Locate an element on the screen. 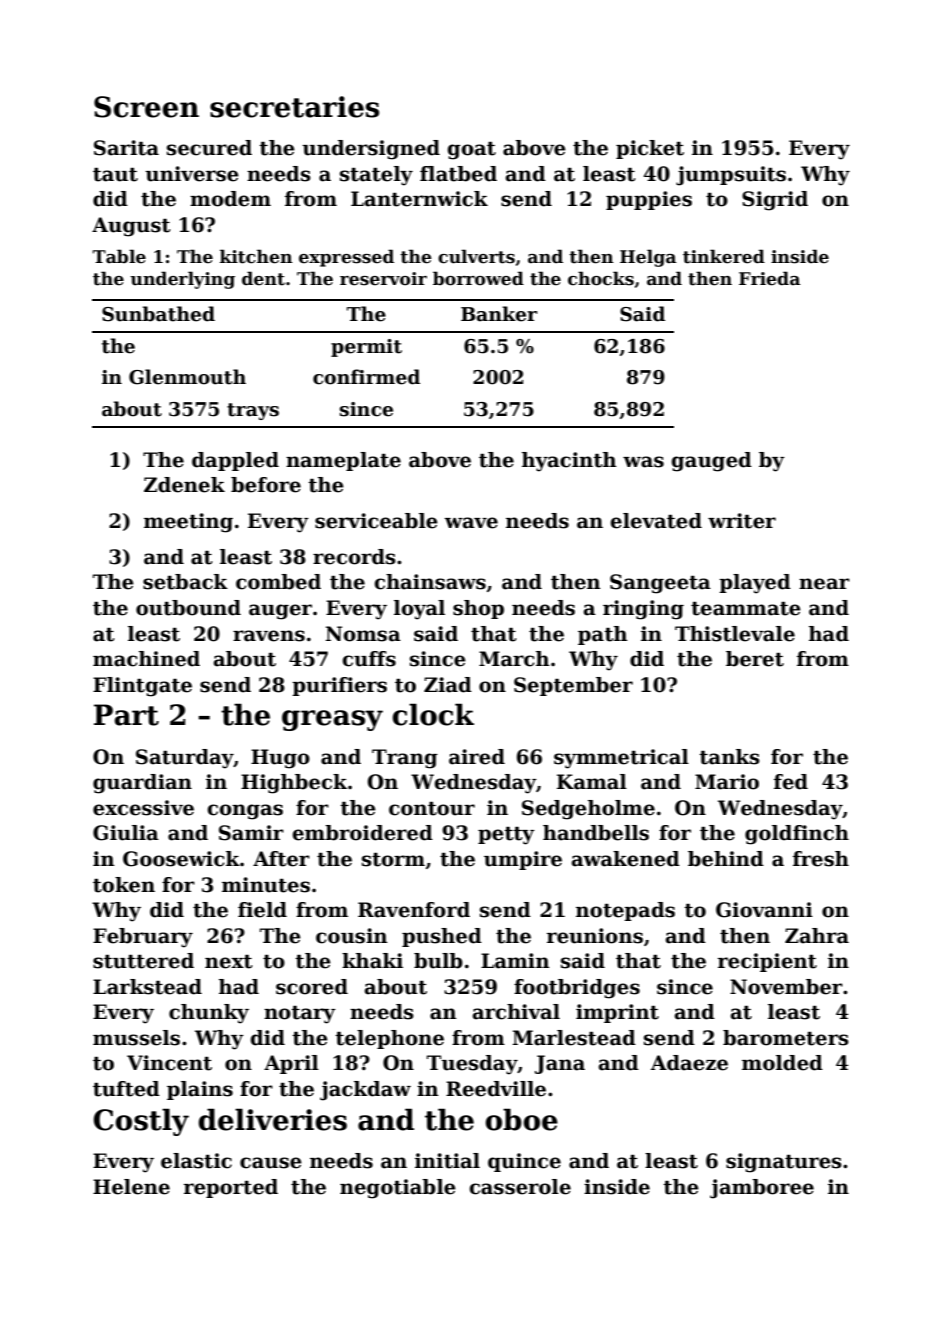  next is located at coordinates (229, 962).
